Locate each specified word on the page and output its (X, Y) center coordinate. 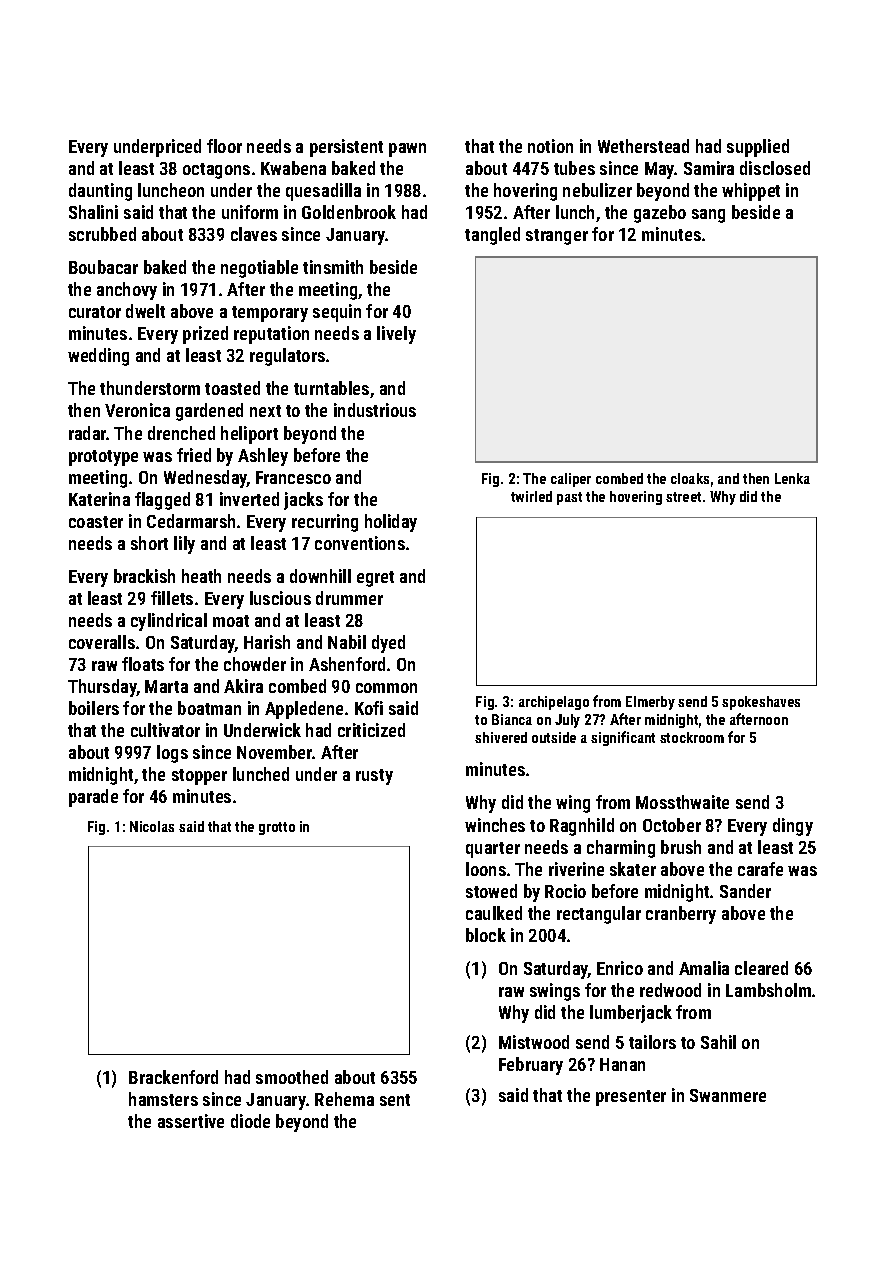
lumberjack (631, 1014)
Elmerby (650, 703)
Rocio (565, 891)
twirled (531, 496)
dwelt (145, 311)
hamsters (163, 1099)
